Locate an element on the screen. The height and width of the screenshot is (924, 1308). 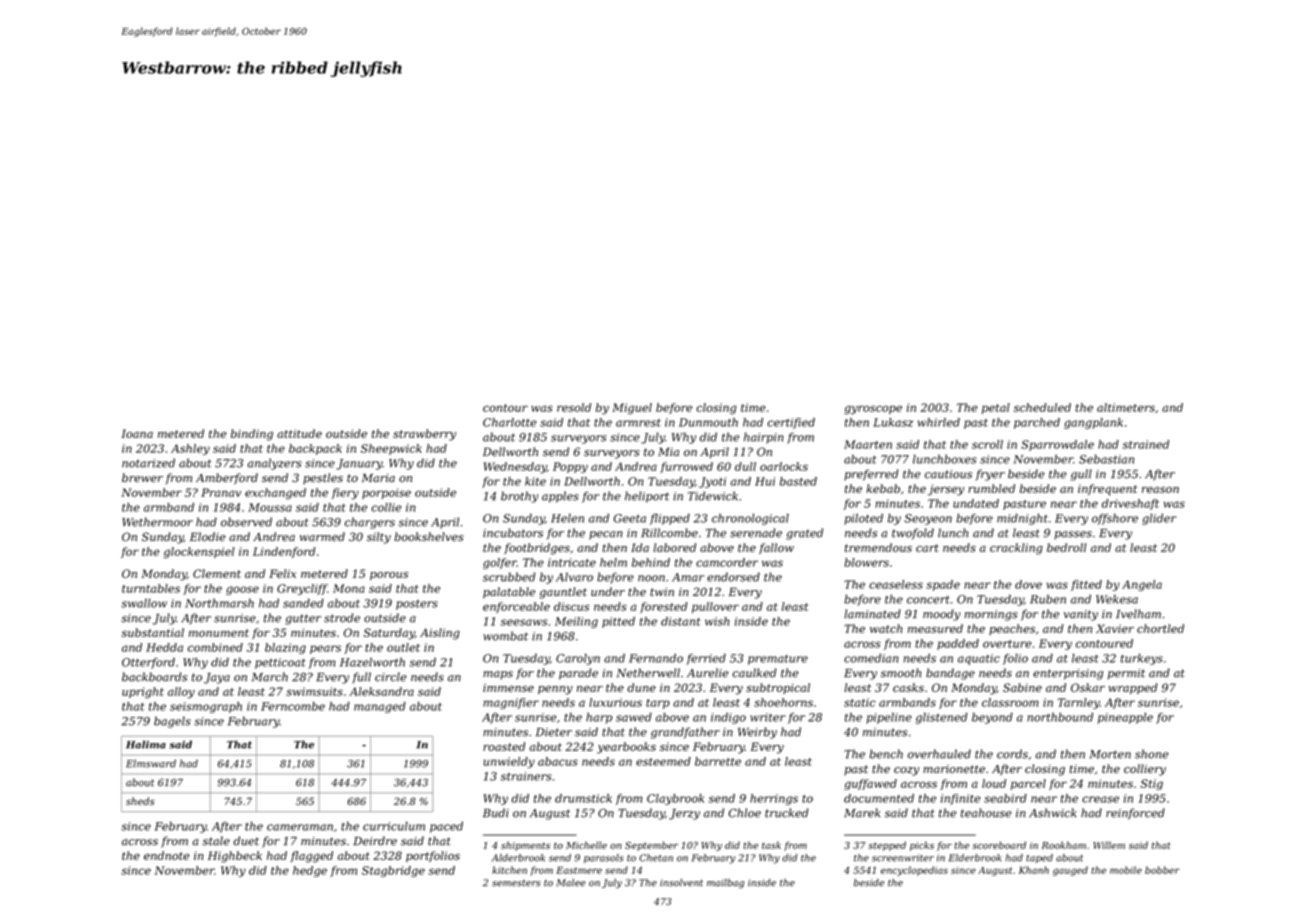
Sheepwick is located at coordinates (391, 449).
